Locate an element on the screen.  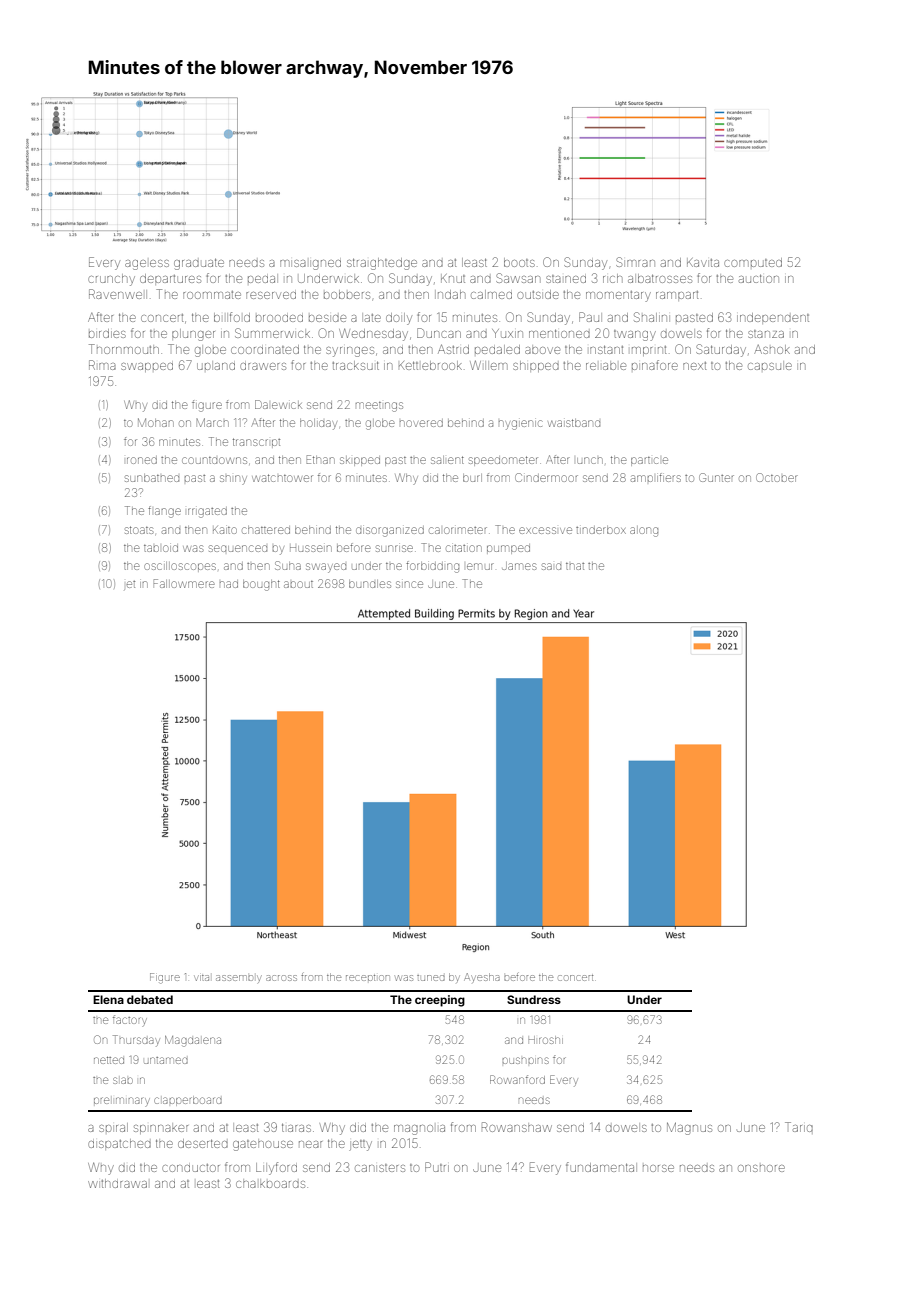
Fallowmere is located at coordinates (184, 583).
